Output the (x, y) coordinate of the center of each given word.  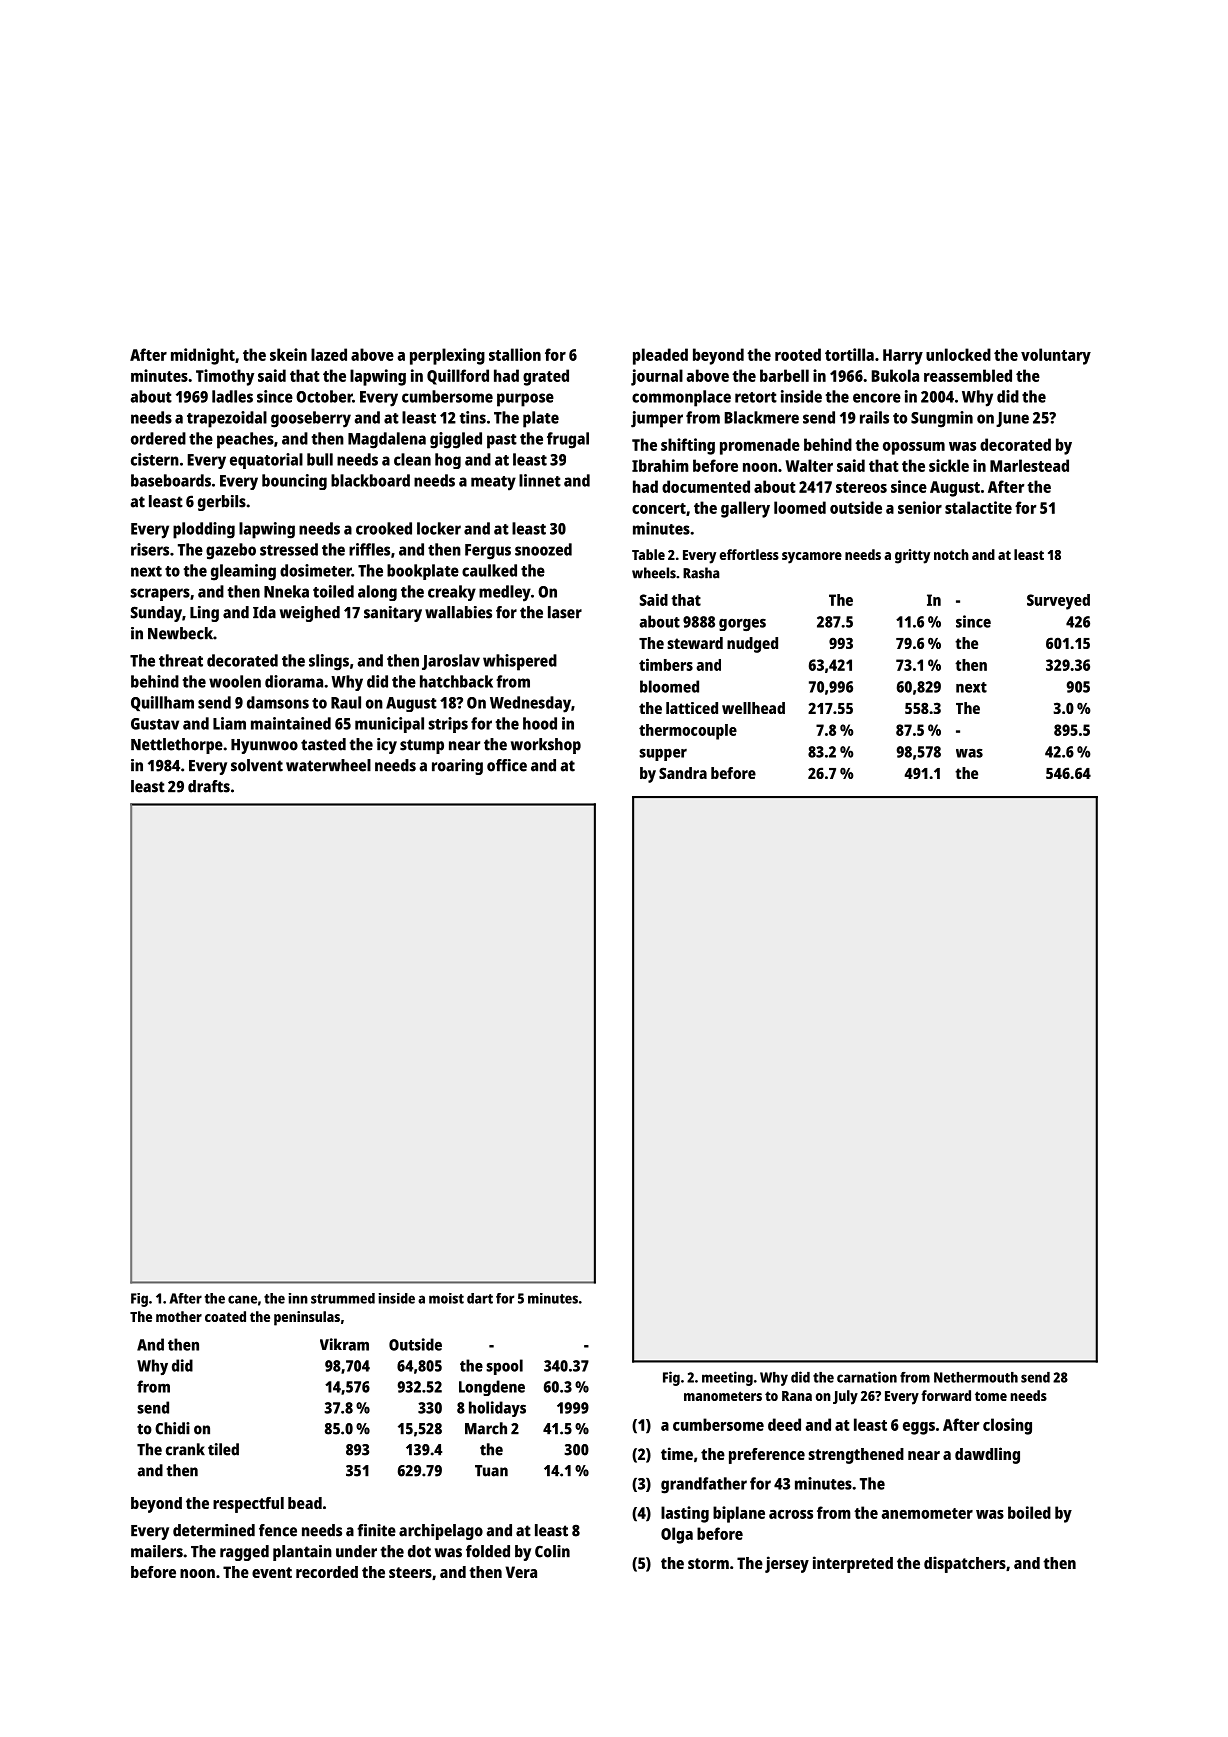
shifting (688, 446)
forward (946, 1395)
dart (480, 1298)
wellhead (753, 708)
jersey (787, 1564)
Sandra (683, 773)
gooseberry (311, 419)
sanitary (393, 614)
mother (179, 1316)
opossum (914, 448)
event (272, 1572)
